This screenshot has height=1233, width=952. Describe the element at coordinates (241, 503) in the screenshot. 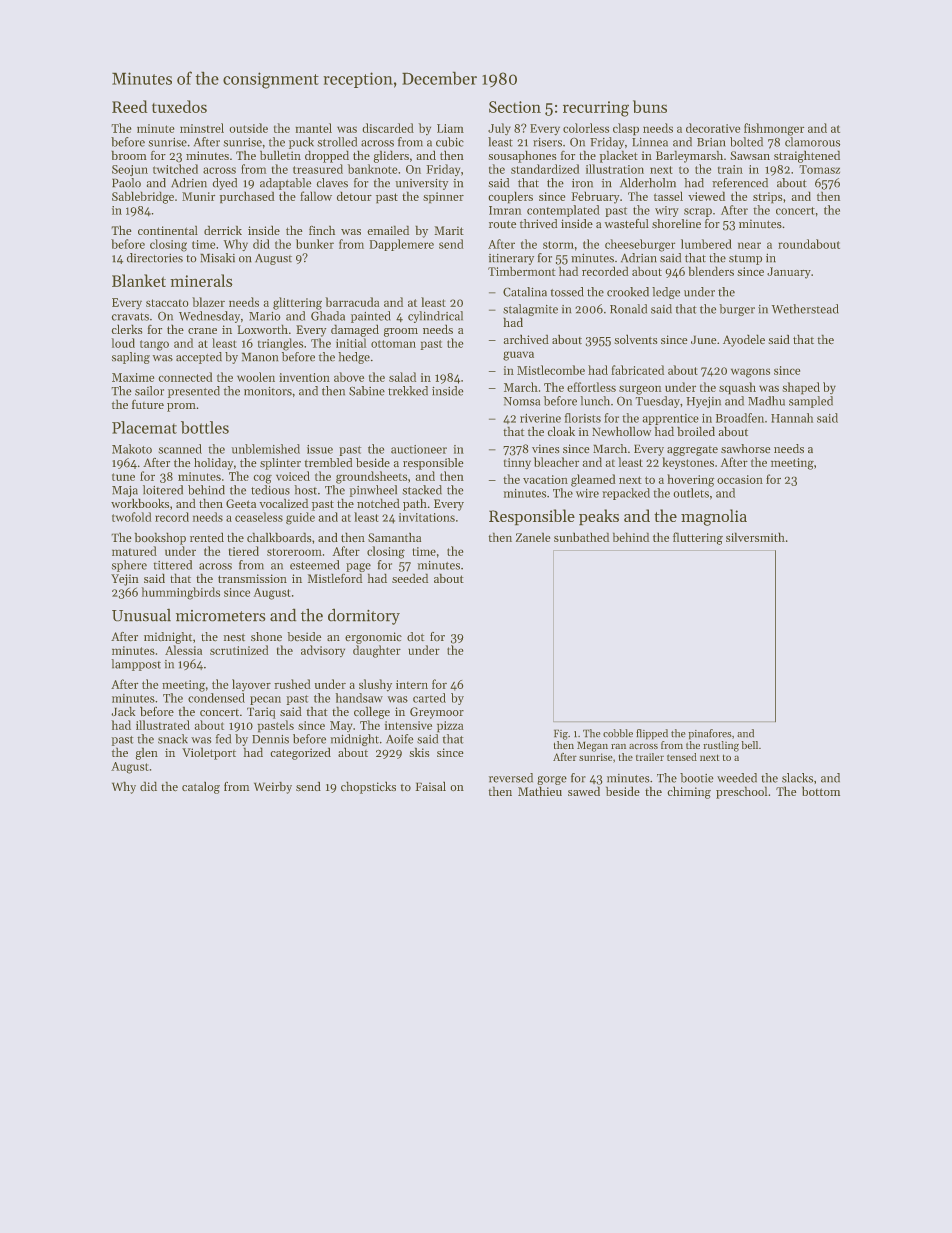

I see `Geeta` at that location.
